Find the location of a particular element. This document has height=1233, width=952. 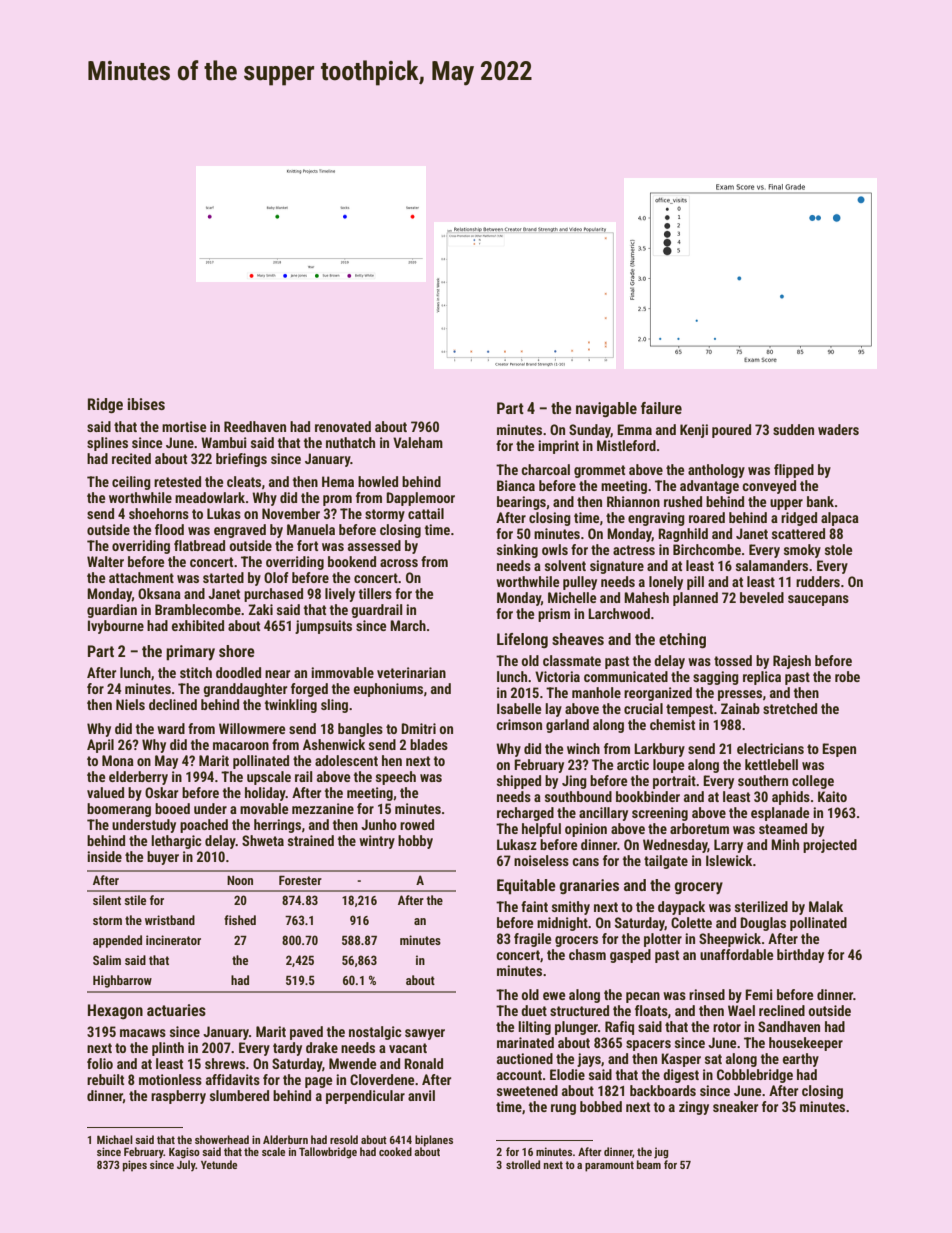

lively is located at coordinates (340, 595).
